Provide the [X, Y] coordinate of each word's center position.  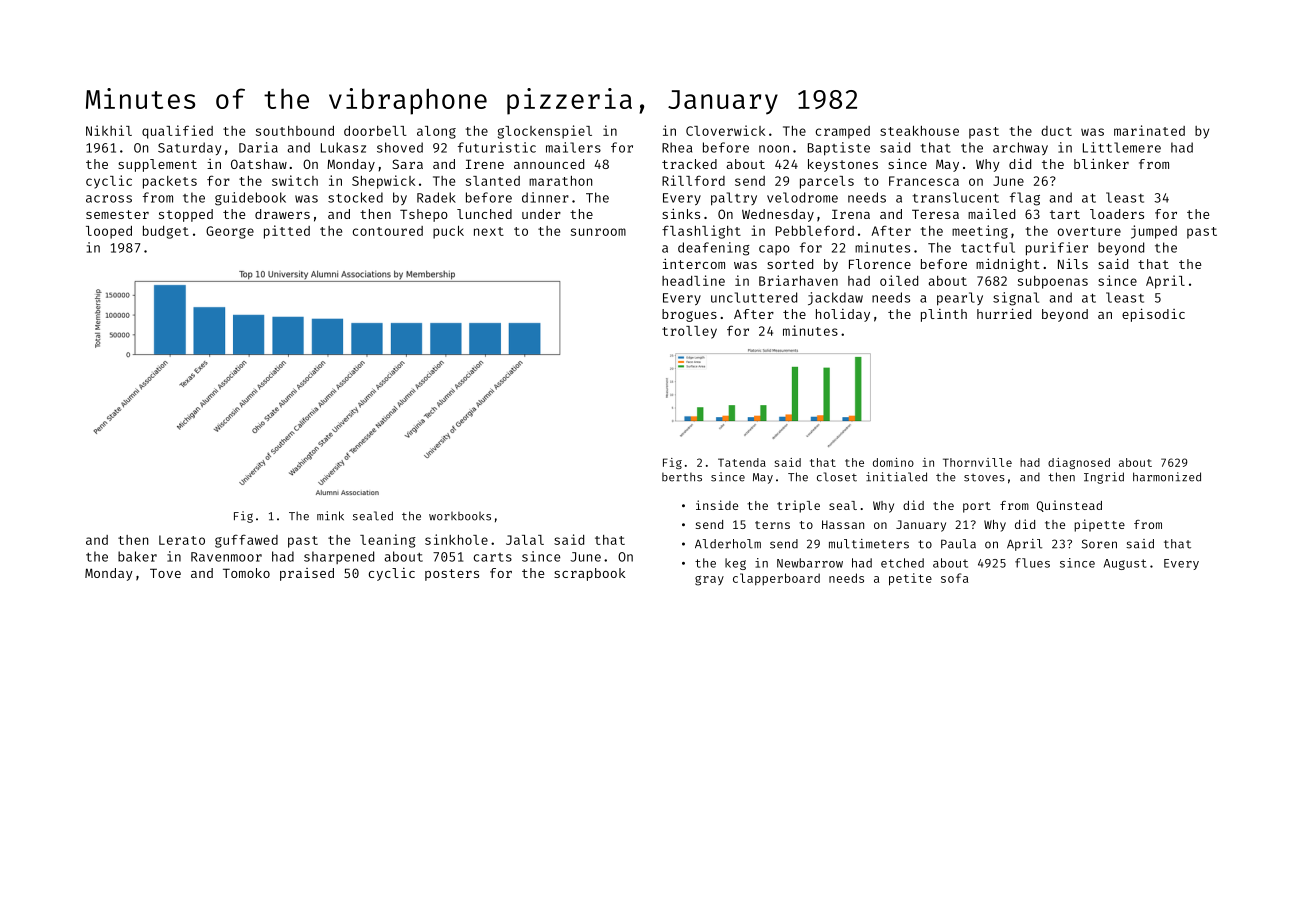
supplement [157, 165]
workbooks [460, 516]
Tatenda [742, 462]
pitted [287, 232]
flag [1025, 199]
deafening [714, 249]
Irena [851, 214]
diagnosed [1079, 463]
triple [798, 506]
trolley [689, 332]
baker [137, 556]
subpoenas [1053, 282]
